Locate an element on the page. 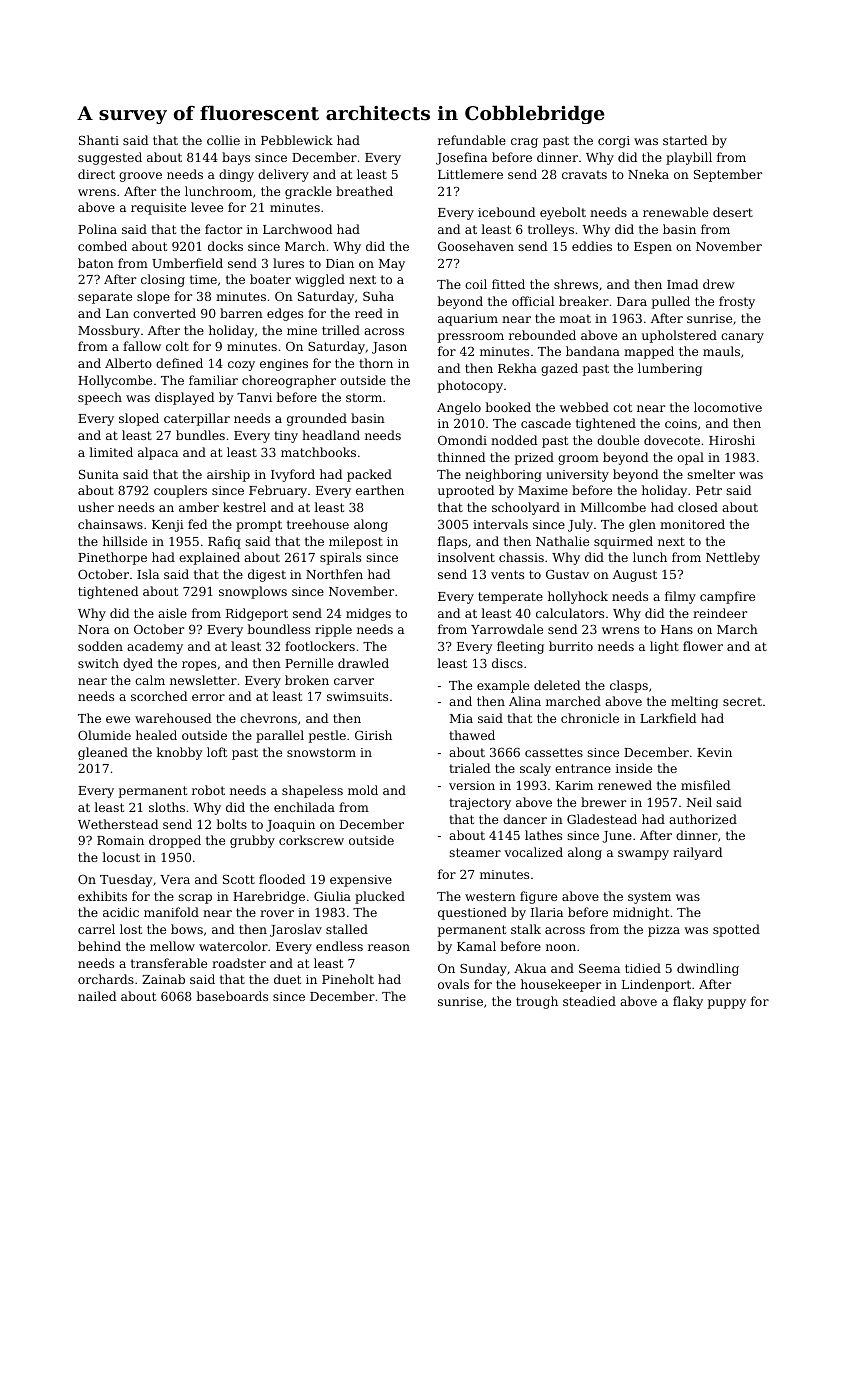 The width and height of the document is (849, 1400). refundable is located at coordinates (472, 140).
